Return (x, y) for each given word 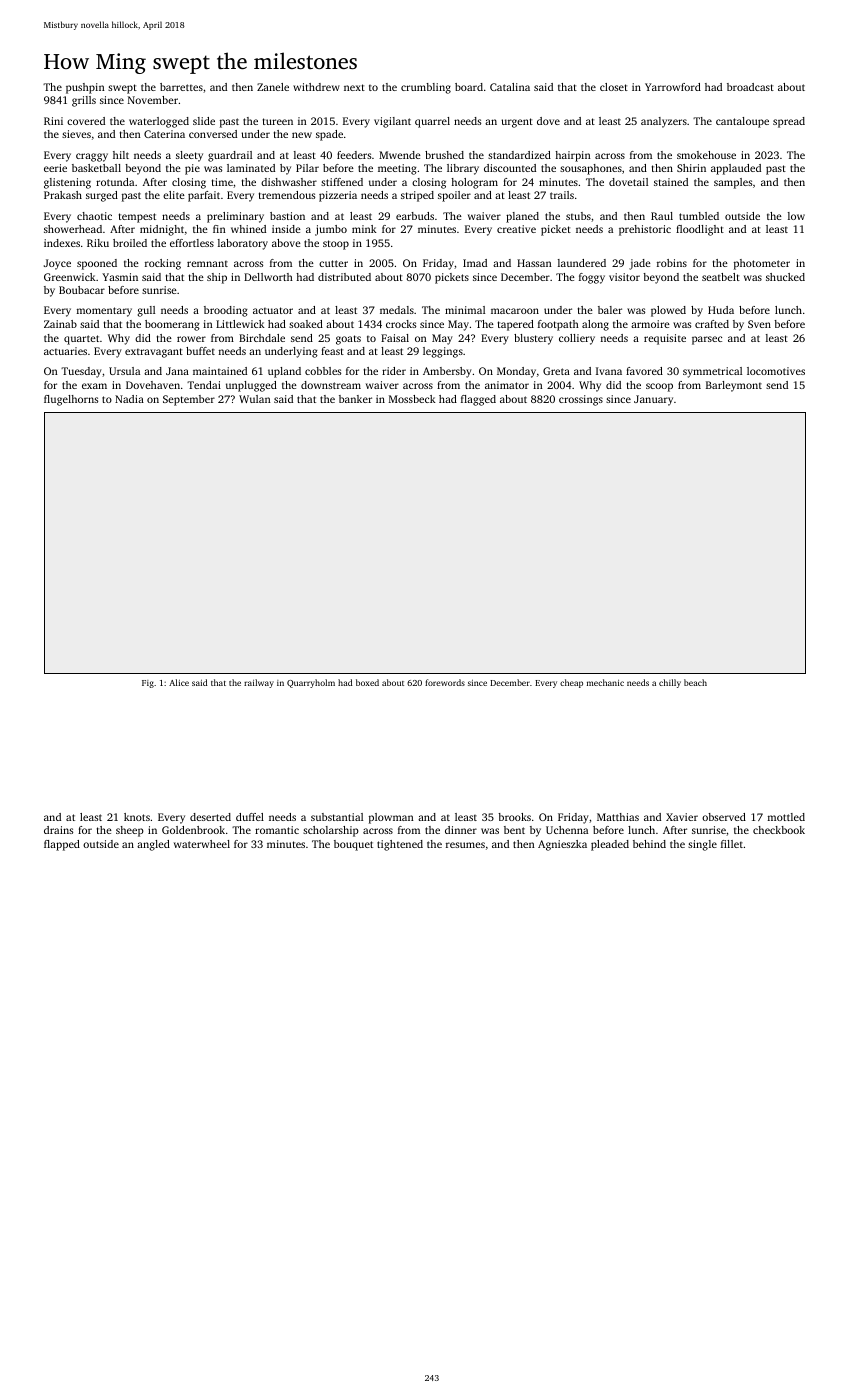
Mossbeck (412, 399)
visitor (624, 277)
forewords (445, 682)
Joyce (57, 264)
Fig (148, 684)
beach (695, 682)
